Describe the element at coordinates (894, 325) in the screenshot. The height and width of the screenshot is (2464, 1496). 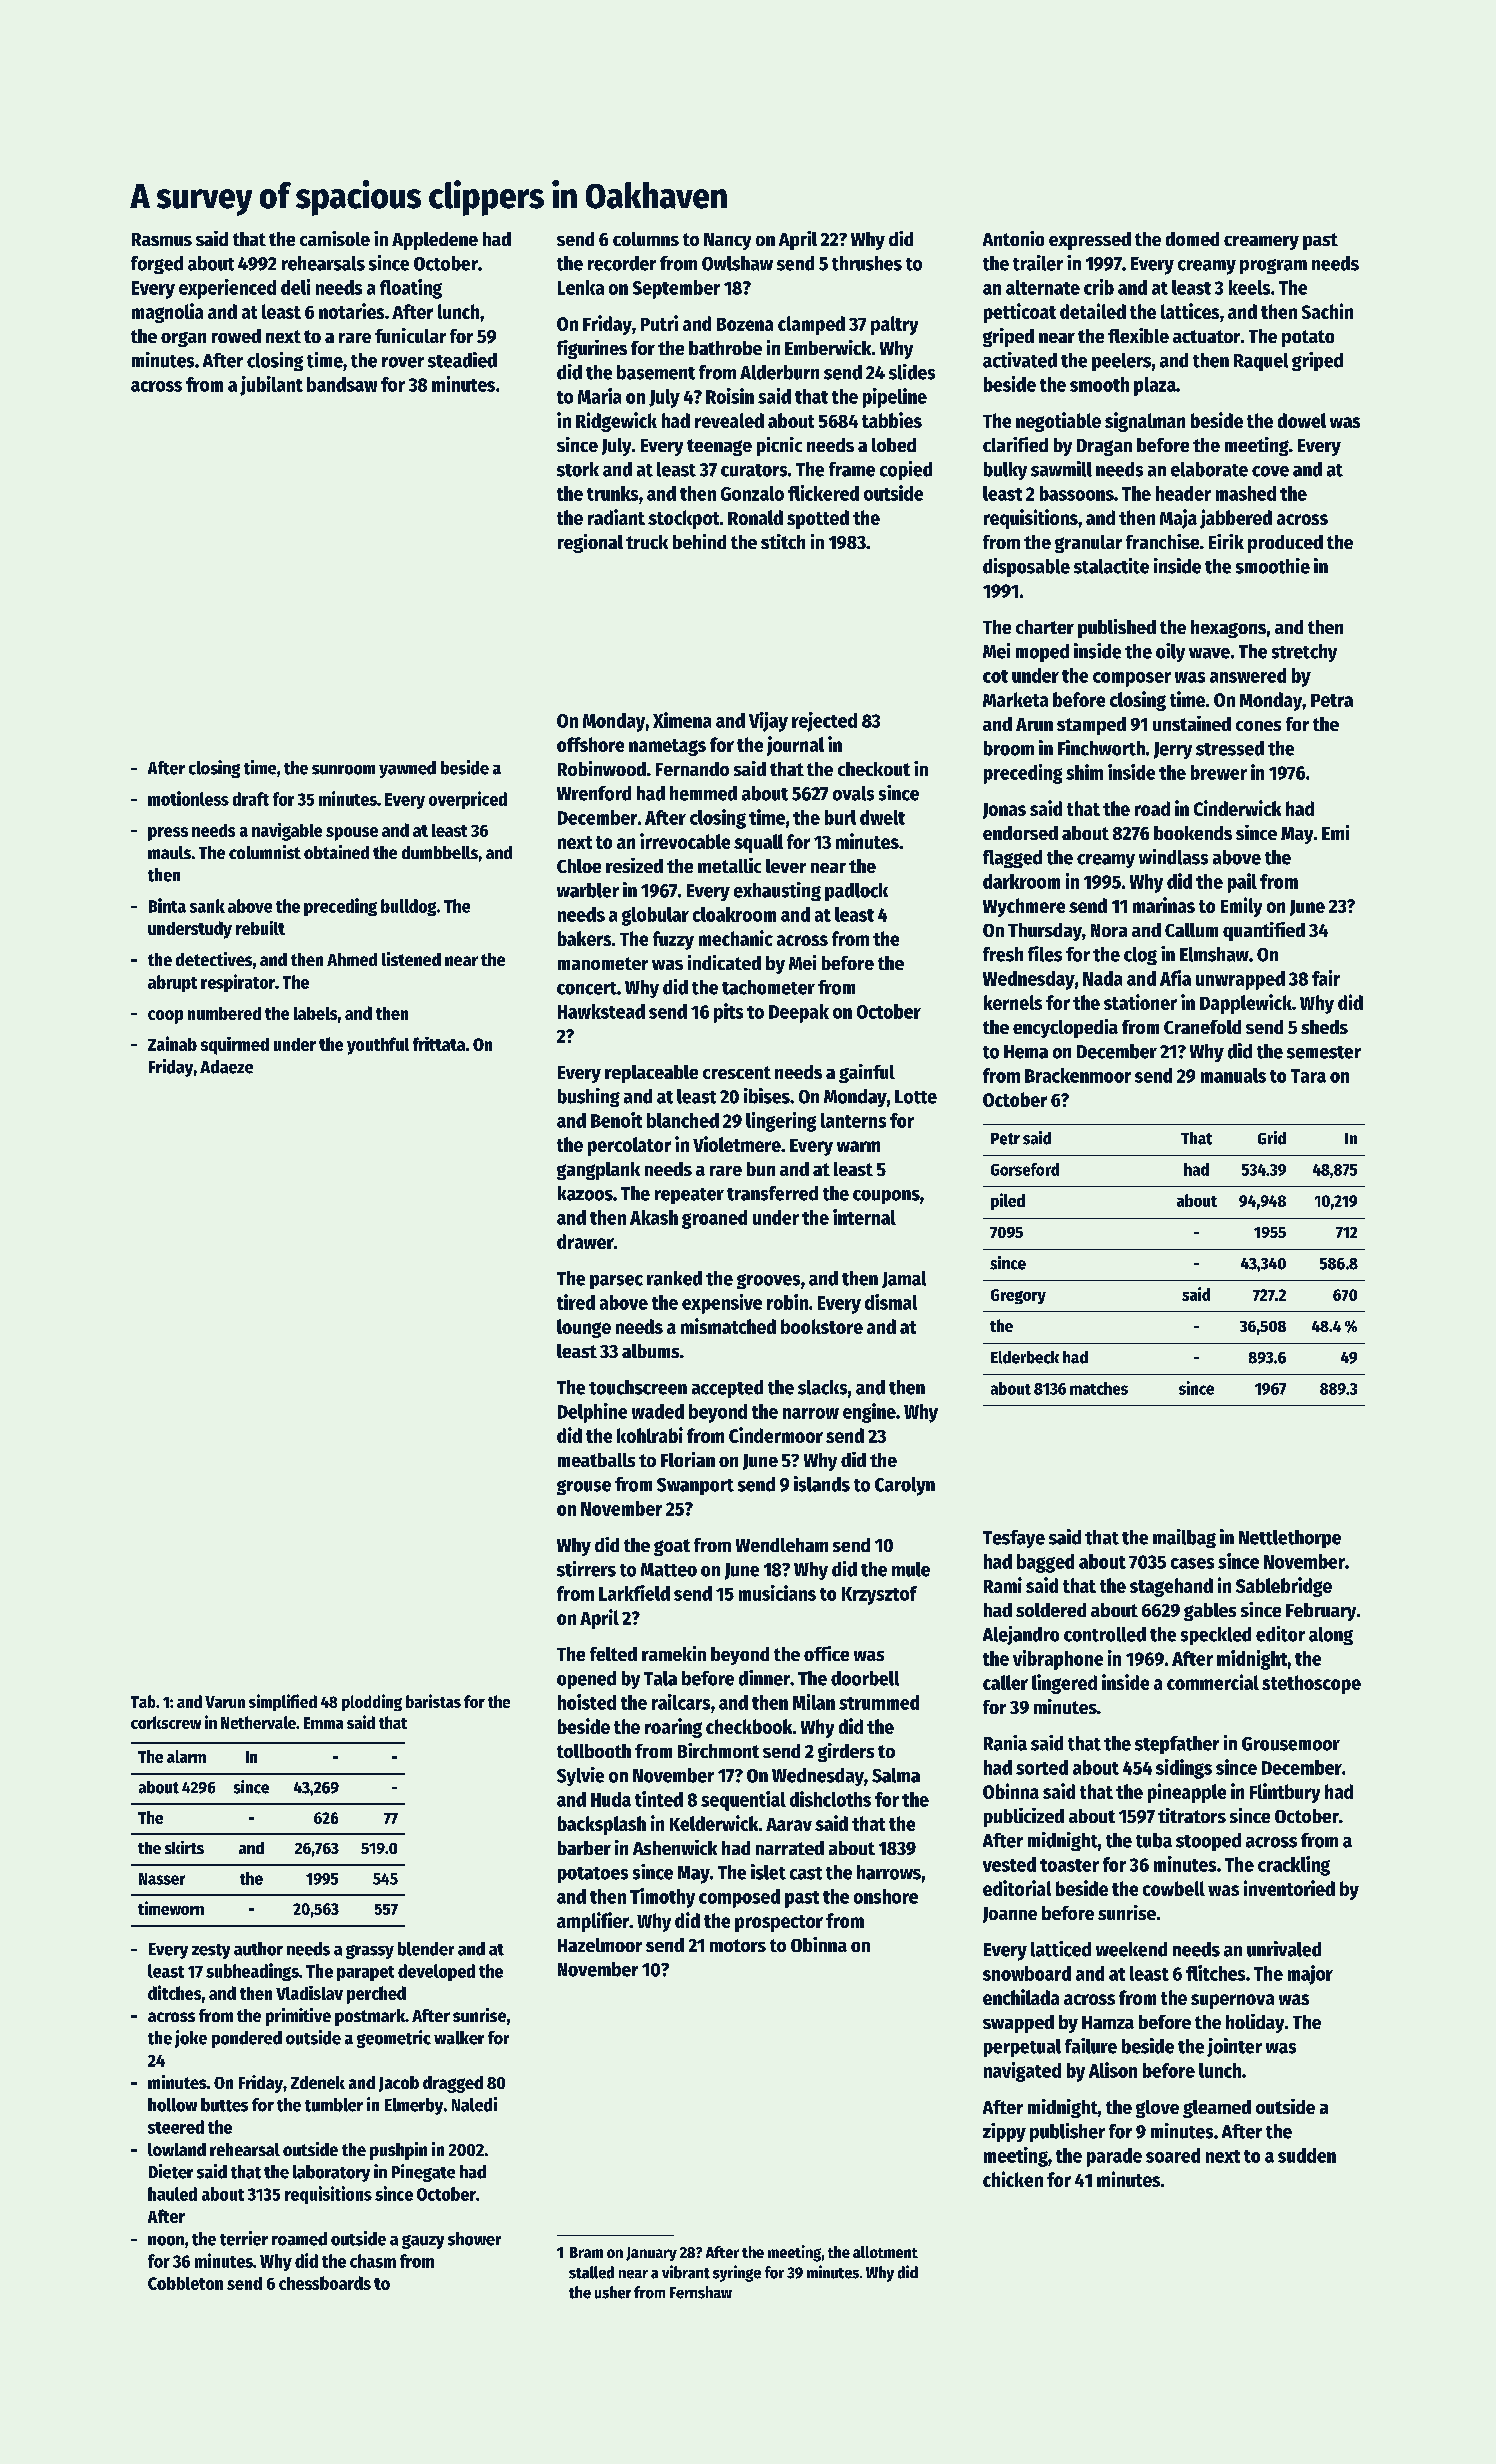
I see `paltry` at that location.
